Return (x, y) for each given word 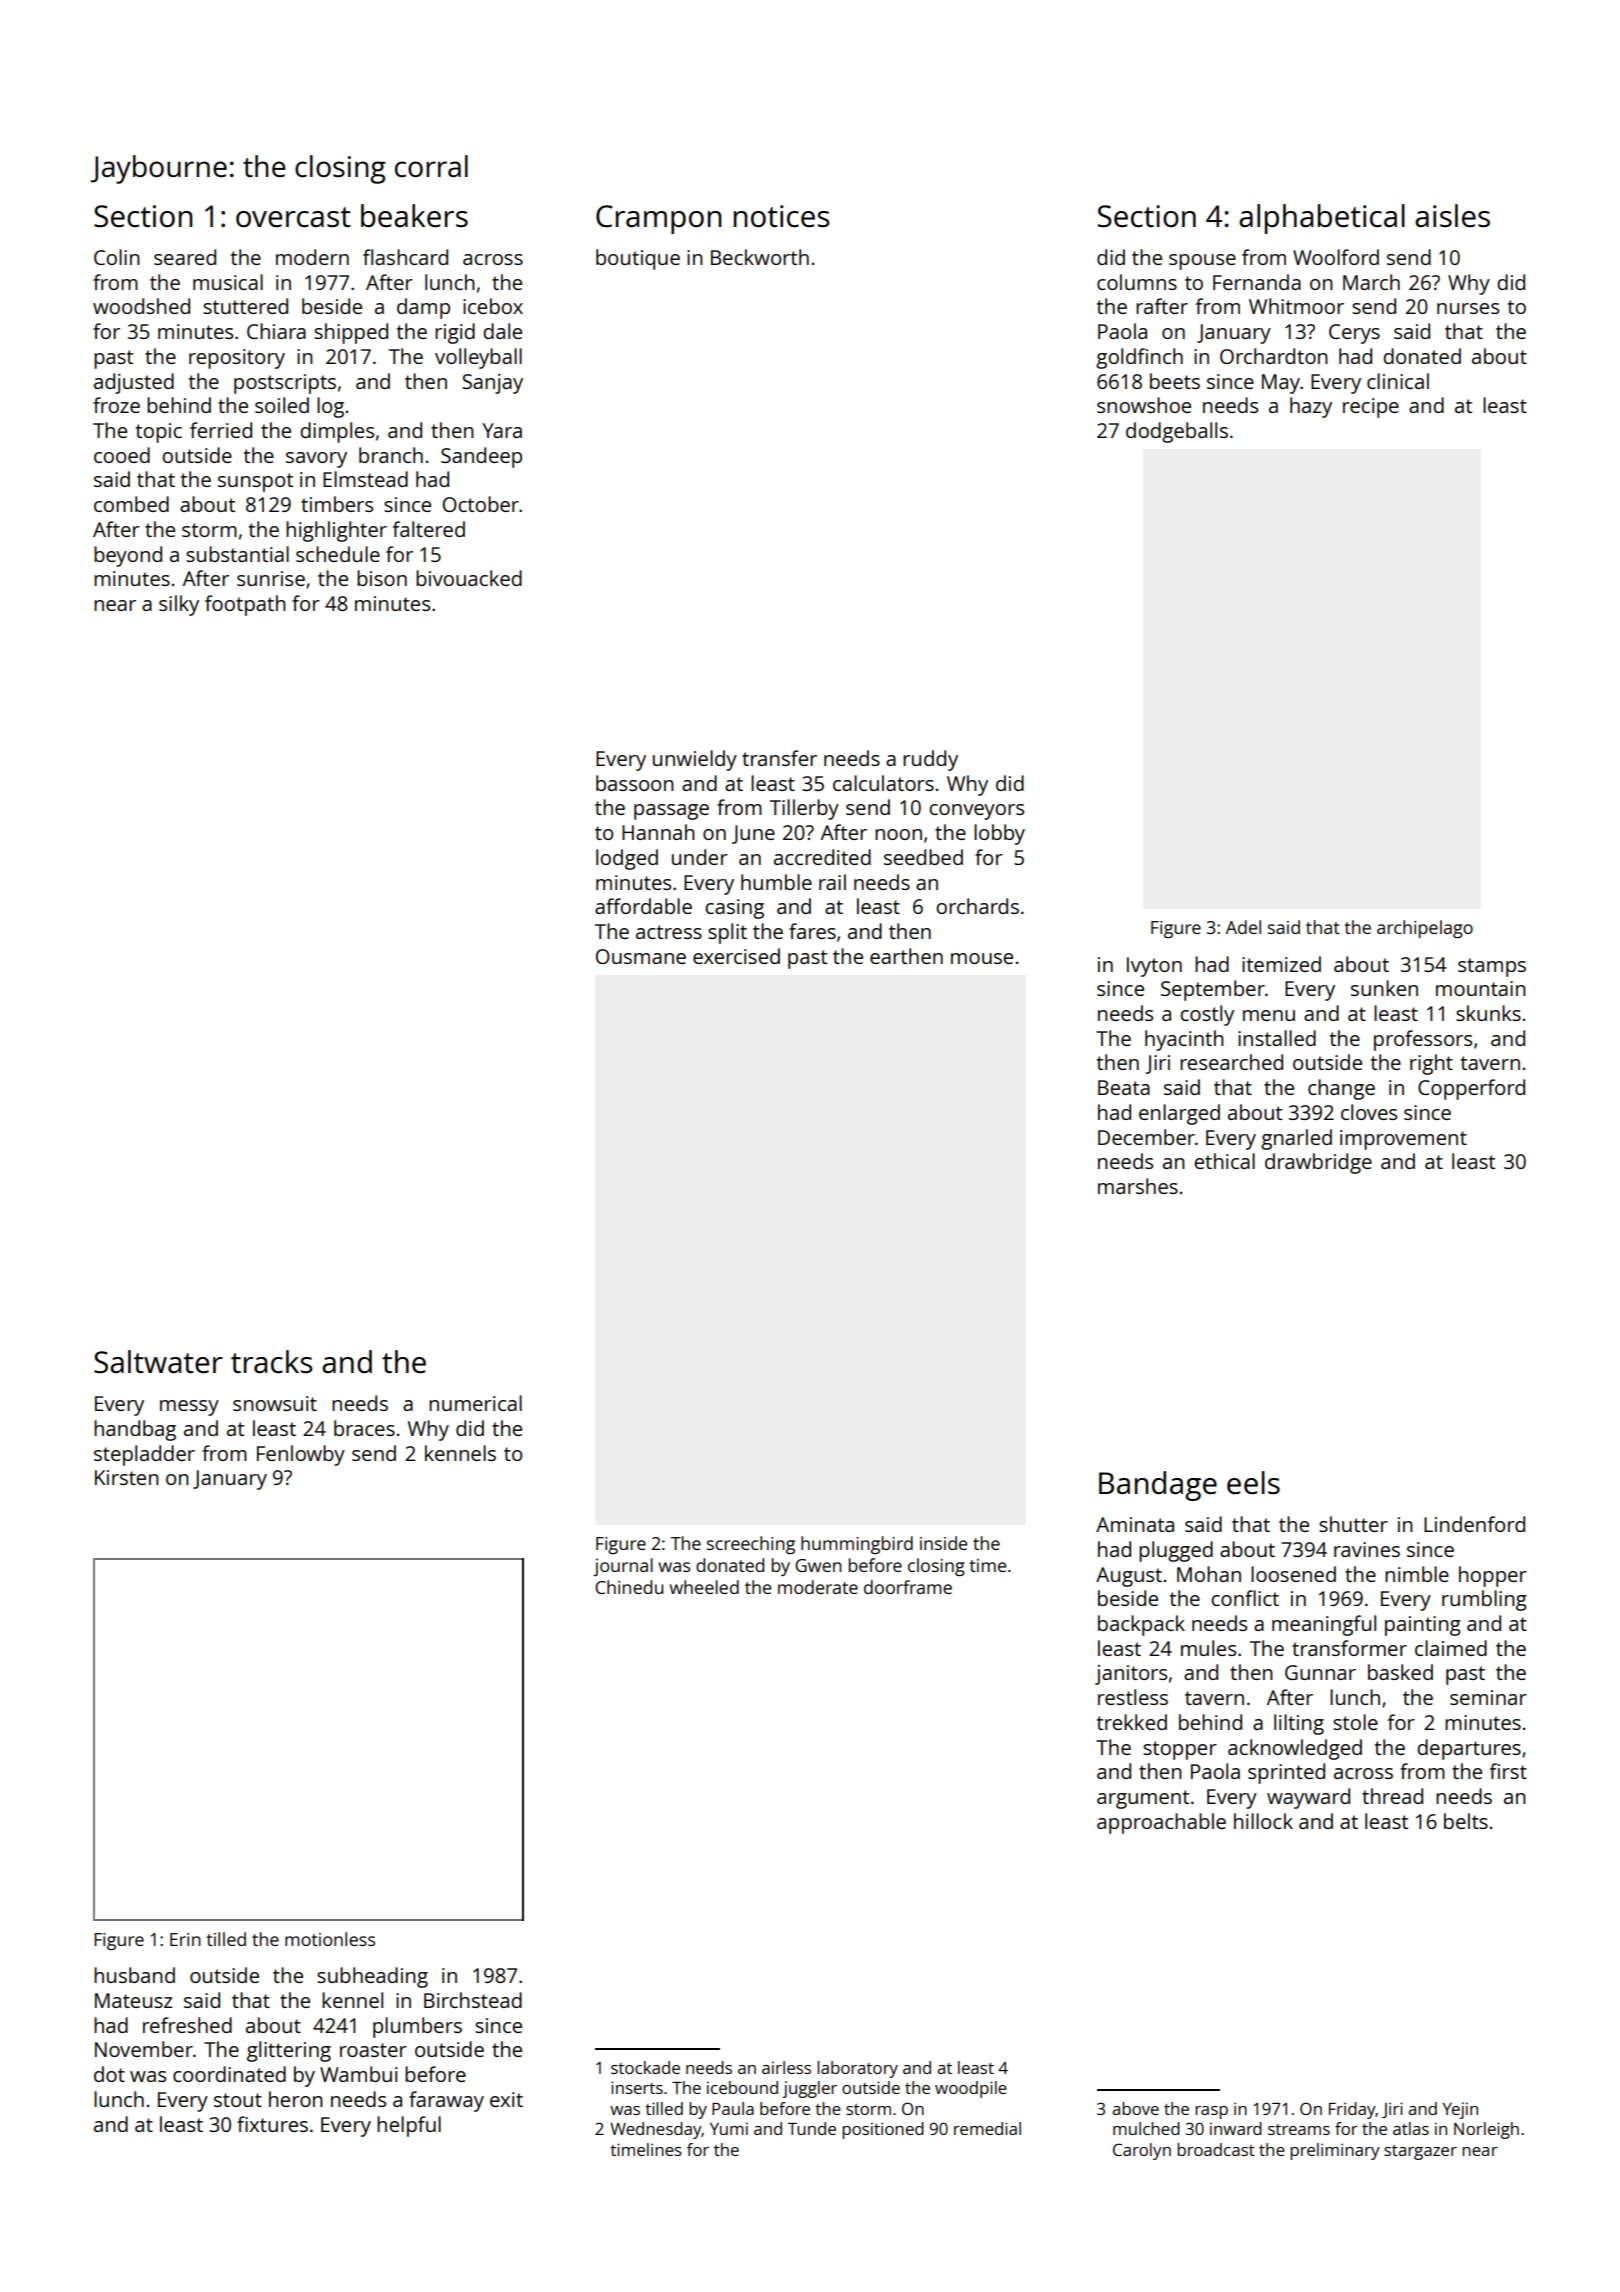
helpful (409, 2126)
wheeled (704, 1587)
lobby (999, 834)
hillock (1263, 1821)
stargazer (1420, 2152)
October (481, 504)
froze (116, 405)
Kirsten (127, 1477)
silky (179, 605)
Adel (1243, 927)
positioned (883, 2130)
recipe (1371, 408)
